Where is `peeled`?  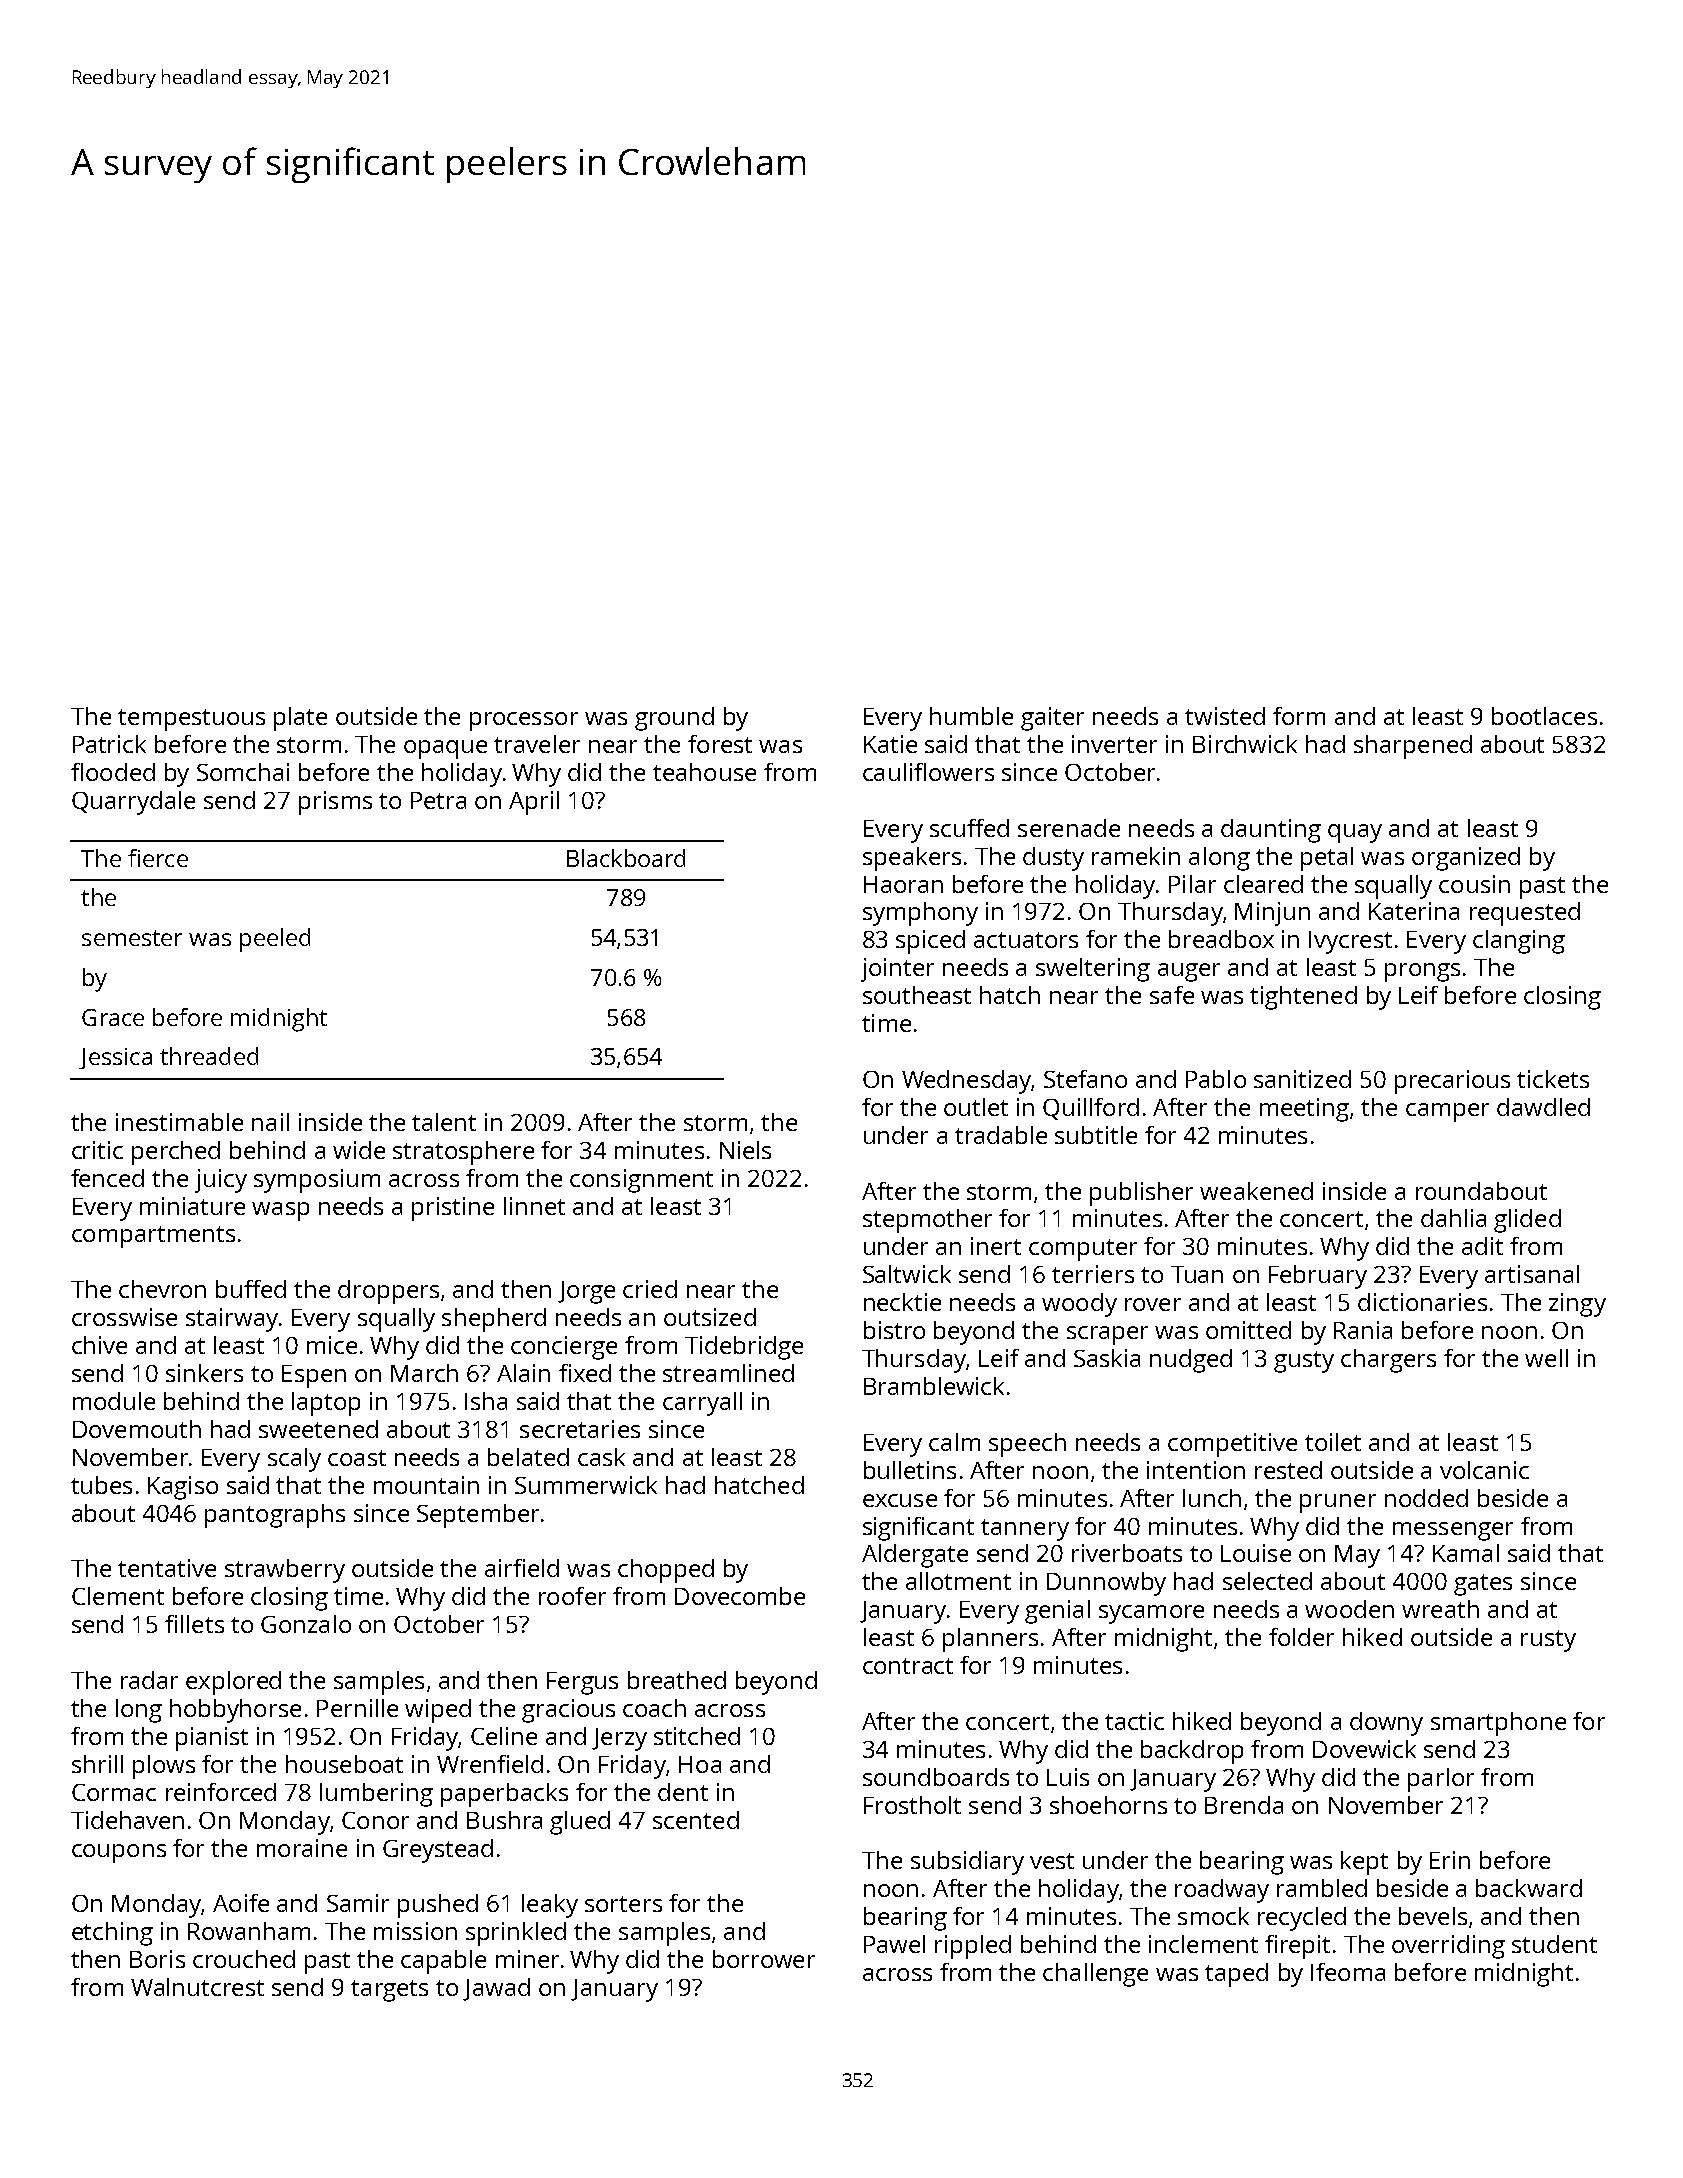 peeled is located at coordinates (275, 940).
